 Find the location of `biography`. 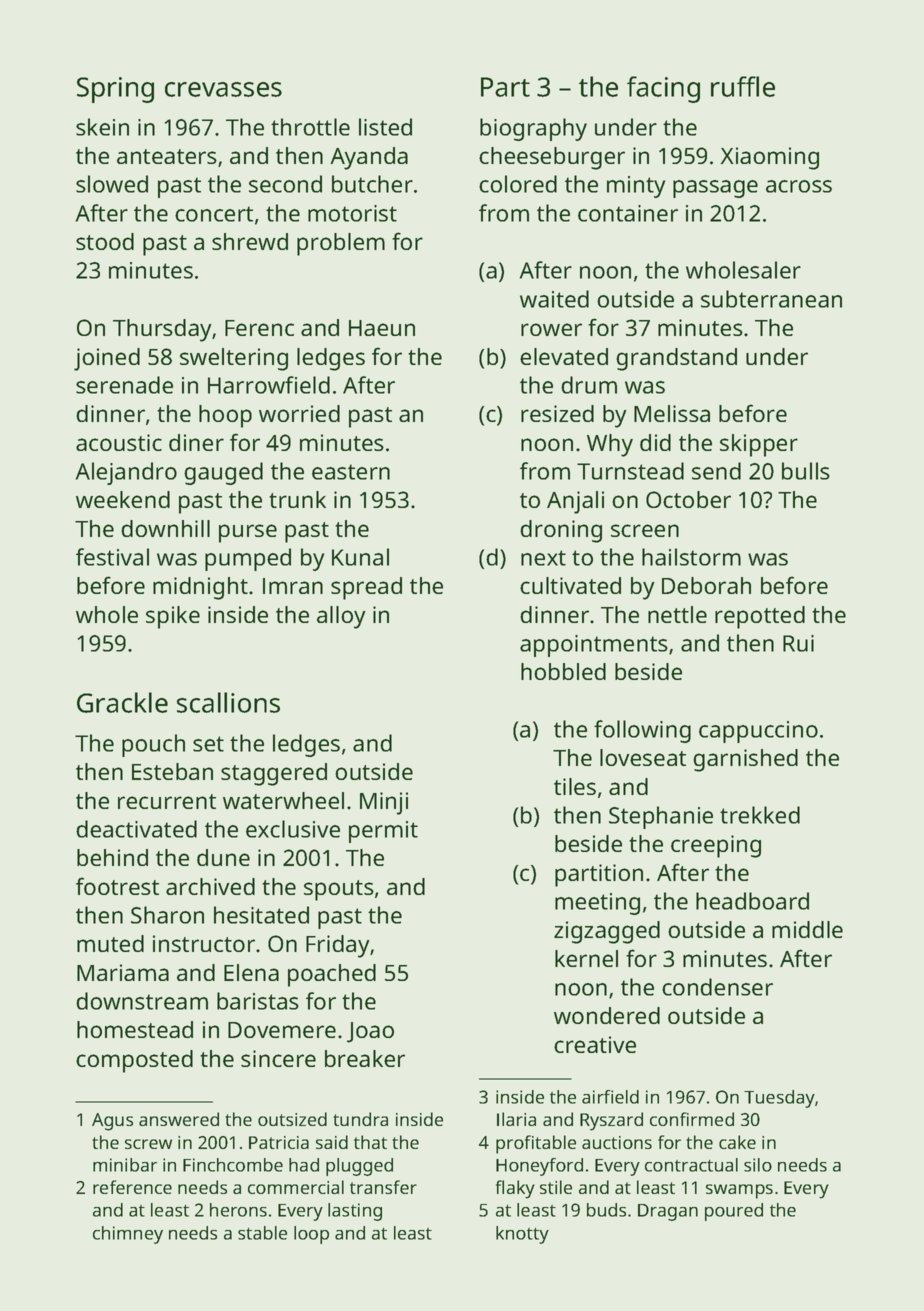

biography is located at coordinates (533, 129).
